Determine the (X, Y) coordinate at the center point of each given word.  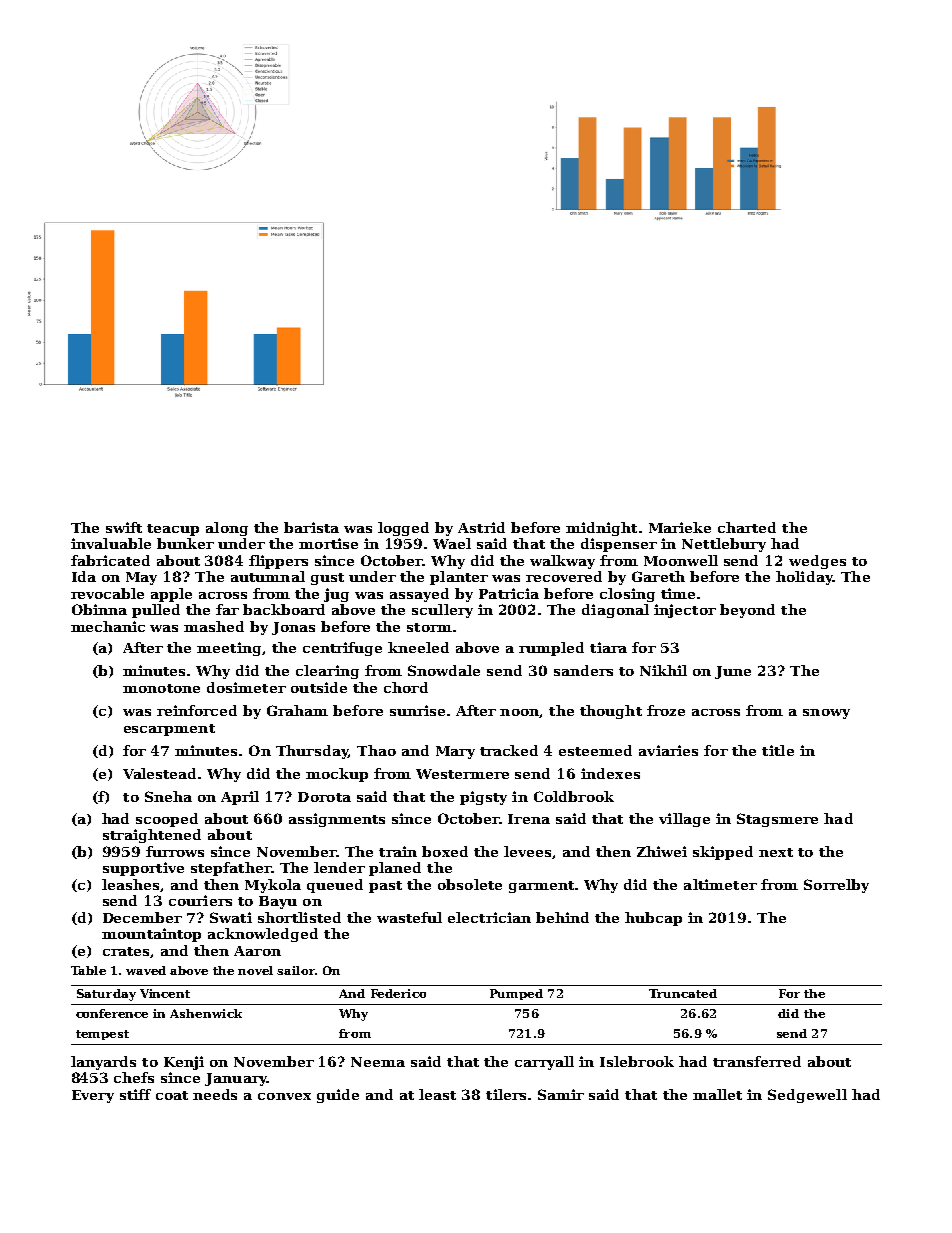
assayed (419, 595)
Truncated (683, 993)
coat (172, 1095)
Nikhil (663, 670)
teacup (173, 530)
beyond (747, 611)
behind (562, 917)
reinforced (197, 710)
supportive (143, 869)
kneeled (418, 647)
